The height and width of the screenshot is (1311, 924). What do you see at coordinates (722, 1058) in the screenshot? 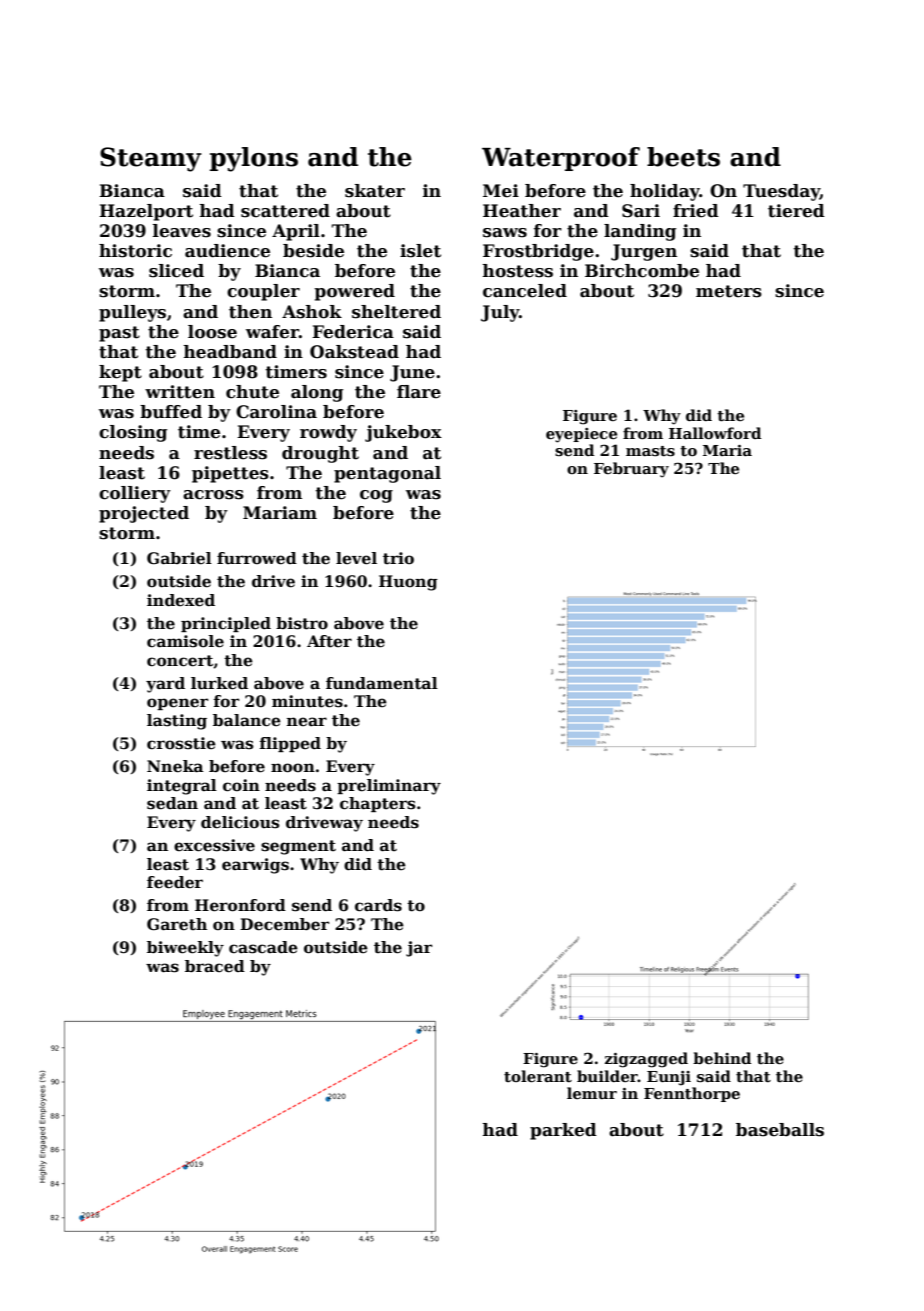
I see `behind` at bounding box center [722, 1058].
